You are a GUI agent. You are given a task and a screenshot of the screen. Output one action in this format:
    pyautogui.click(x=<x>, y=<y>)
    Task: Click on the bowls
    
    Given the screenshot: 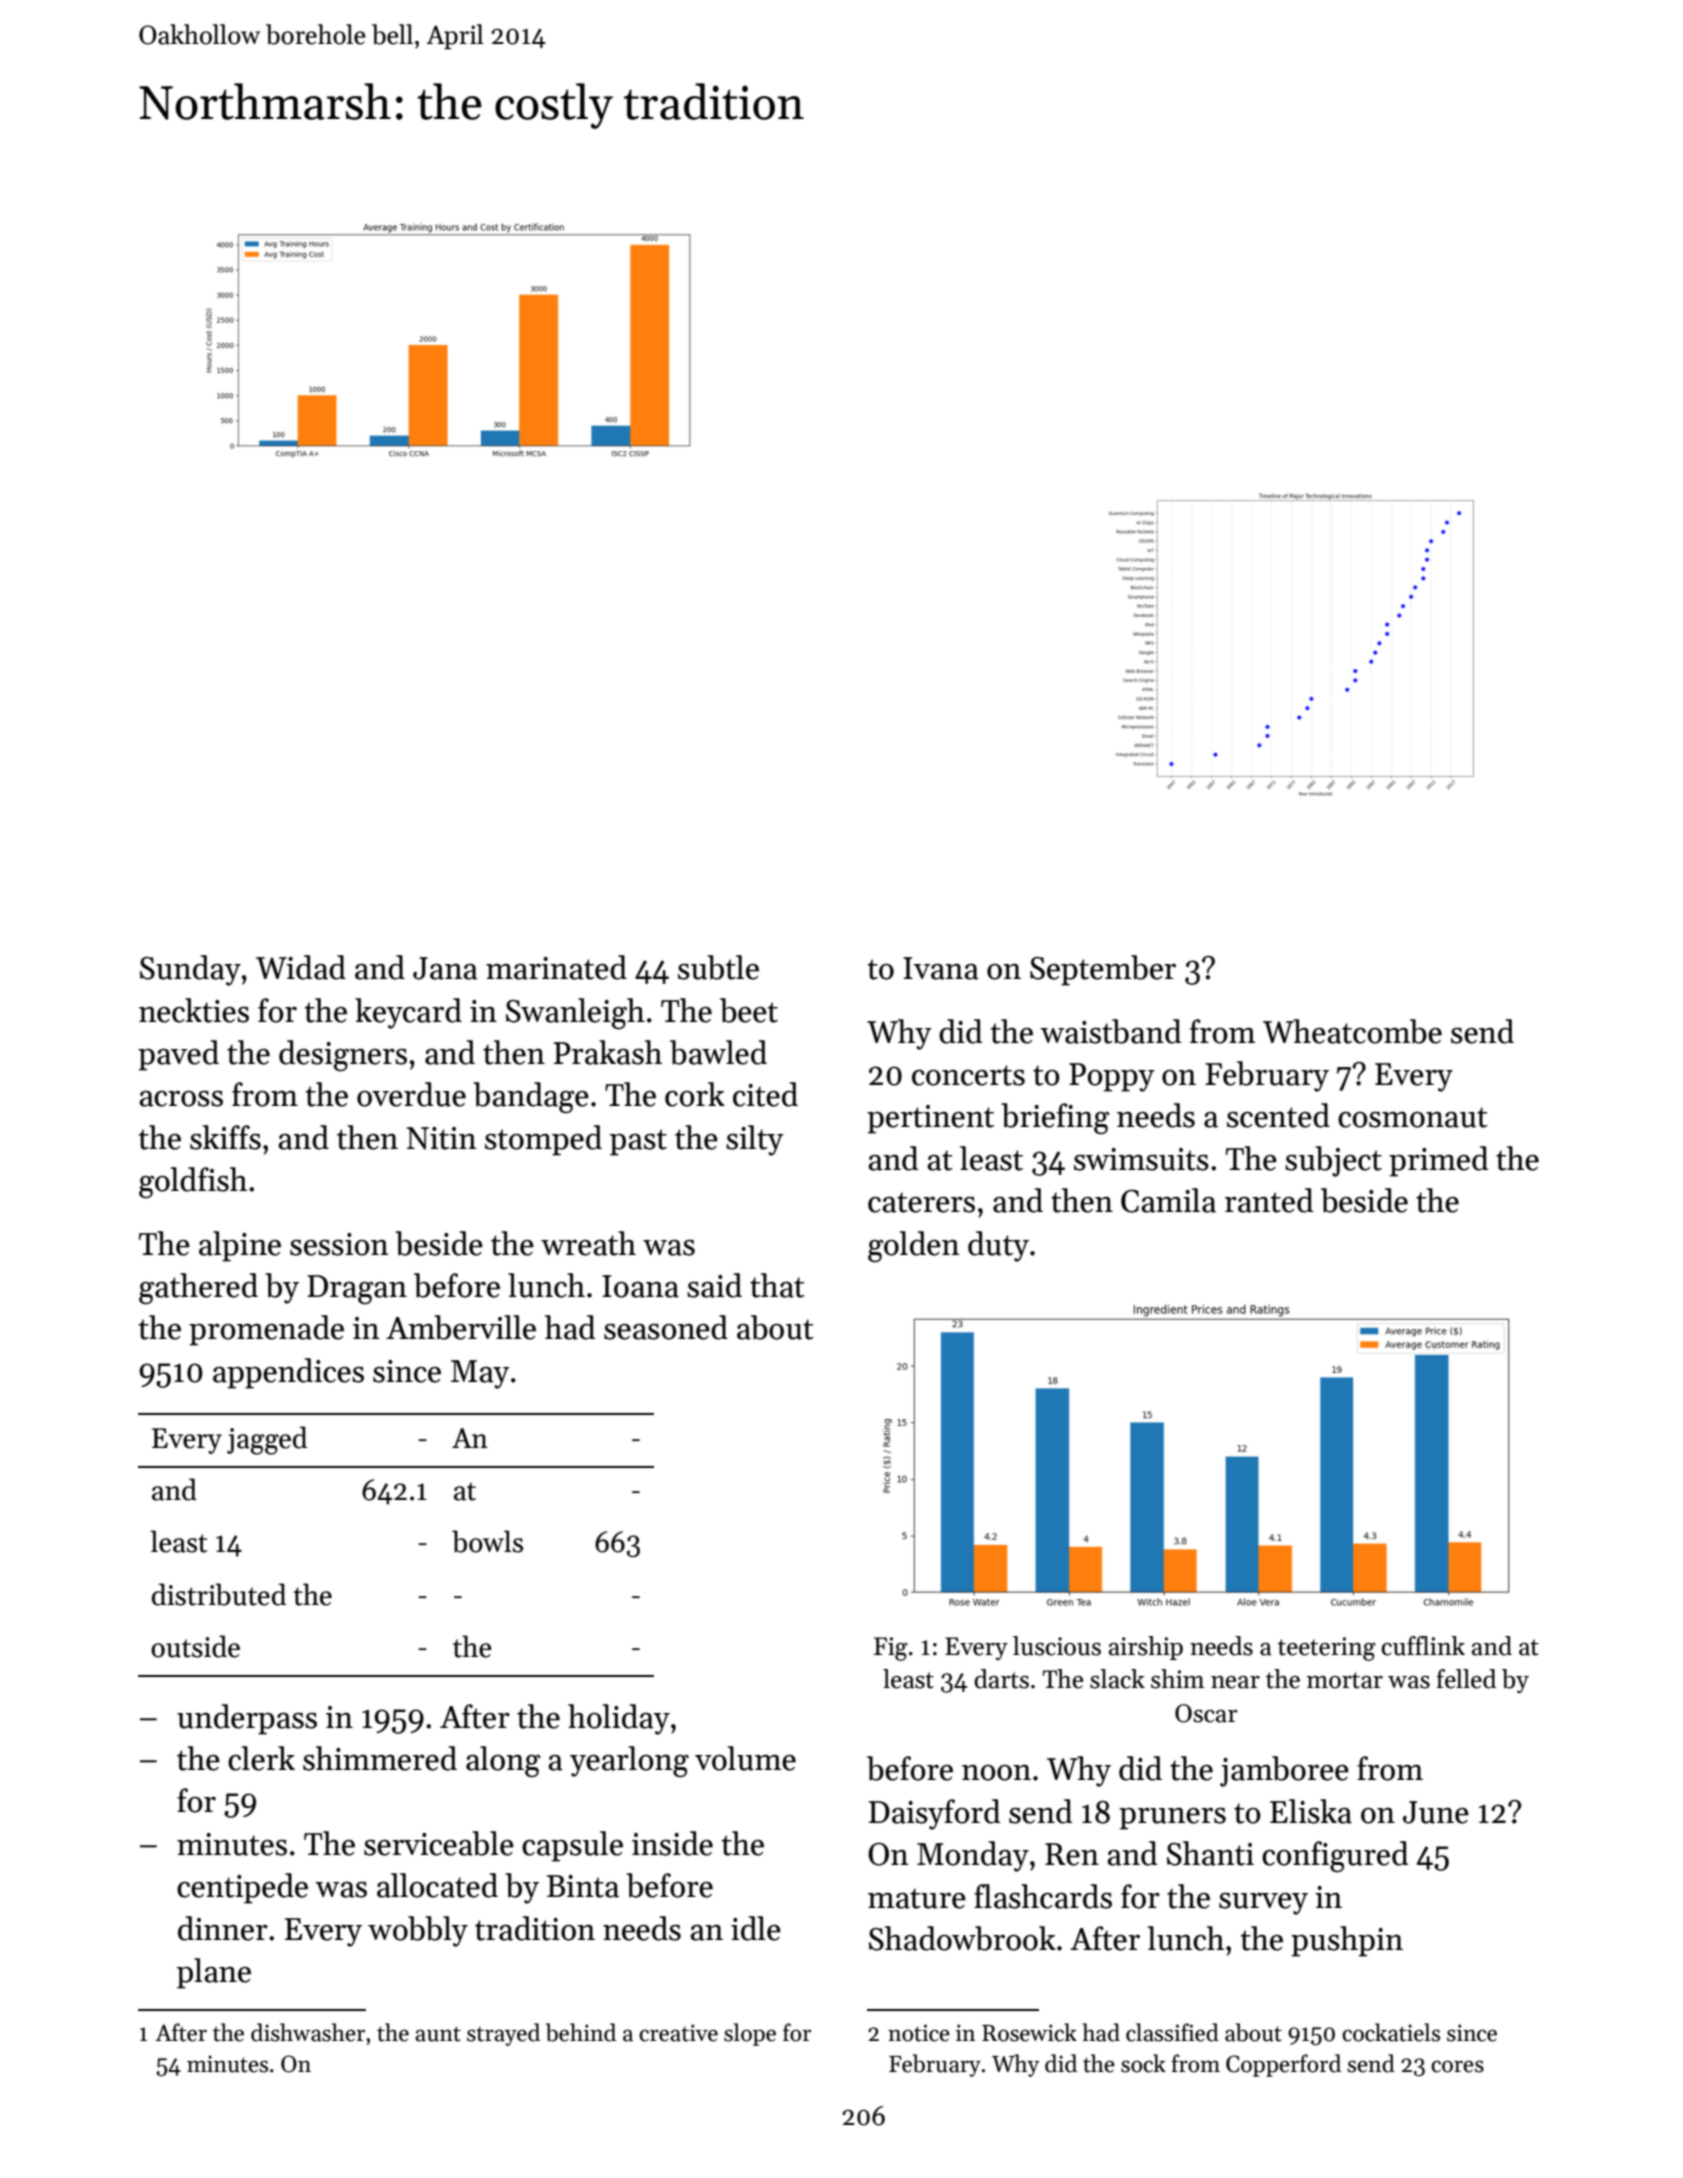 What is the action you would take?
    pyautogui.click(x=487, y=1541)
